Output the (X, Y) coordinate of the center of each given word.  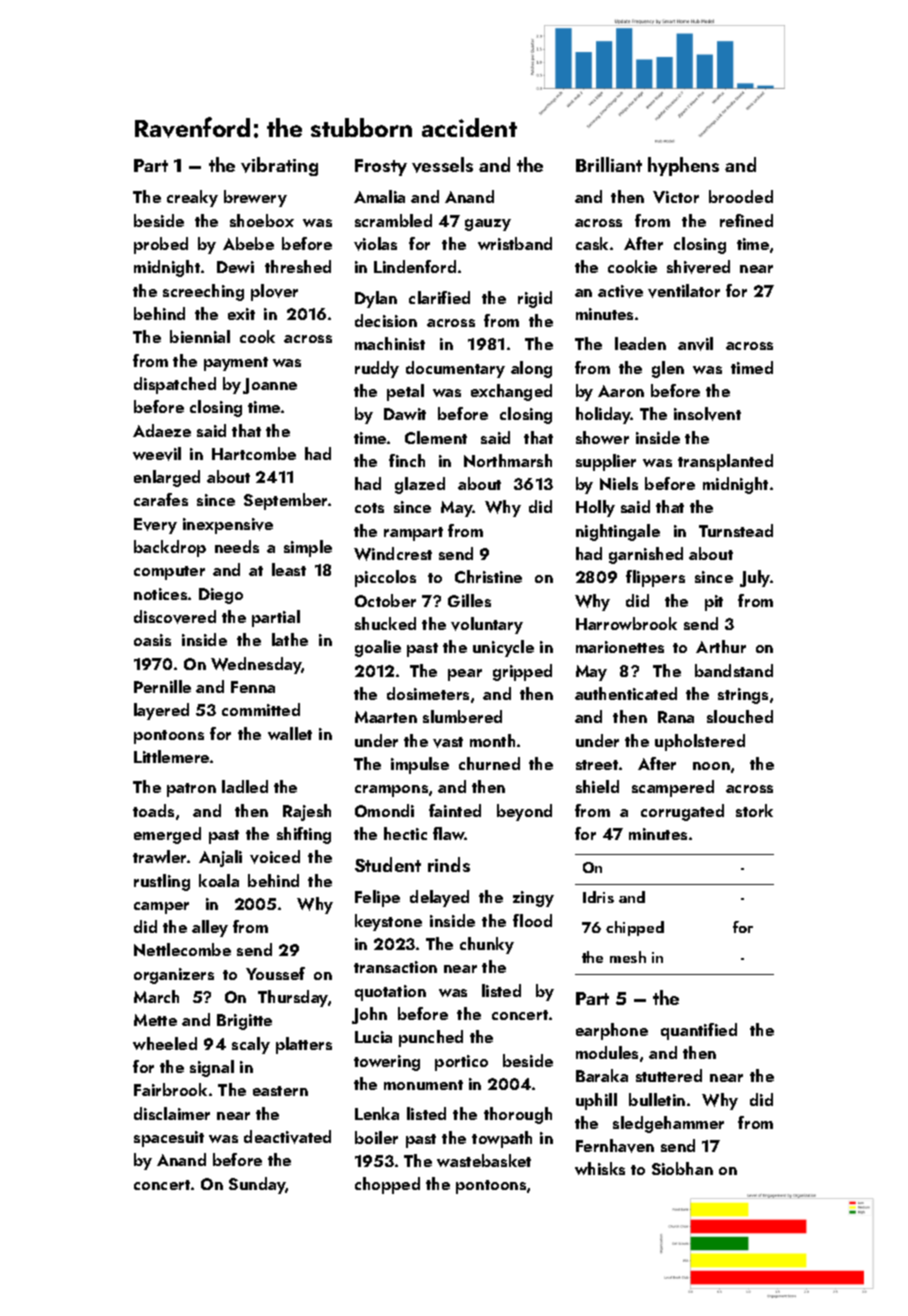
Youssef (275, 973)
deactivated (287, 1137)
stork (754, 810)
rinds (449, 864)
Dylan (376, 299)
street (597, 765)
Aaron (621, 391)
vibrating (279, 166)
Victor (676, 197)
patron (191, 790)
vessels (442, 165)
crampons (391, 791)
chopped (387, 1185)
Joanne (270, 386)
